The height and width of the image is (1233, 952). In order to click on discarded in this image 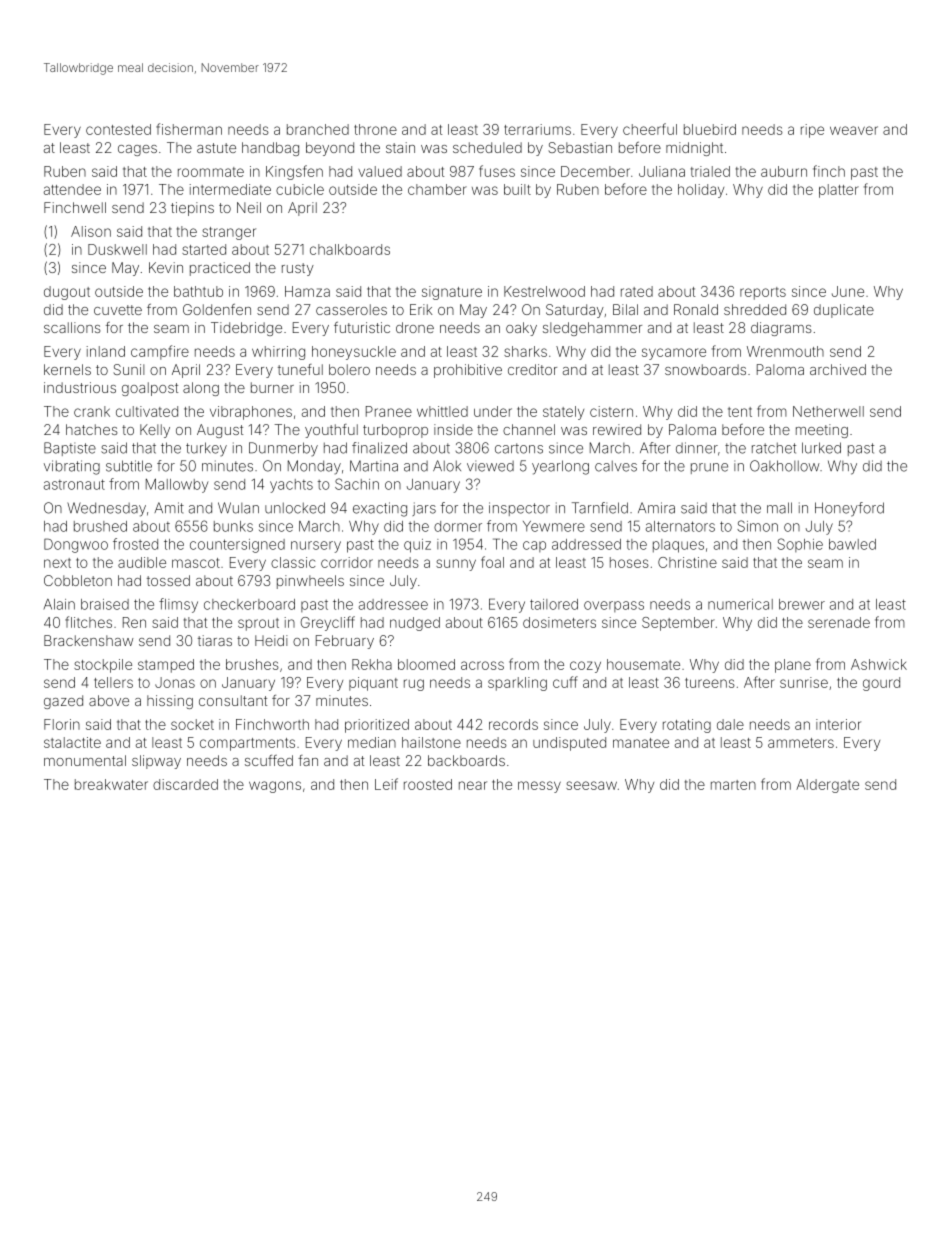, I will do `click(185, 784)`.
